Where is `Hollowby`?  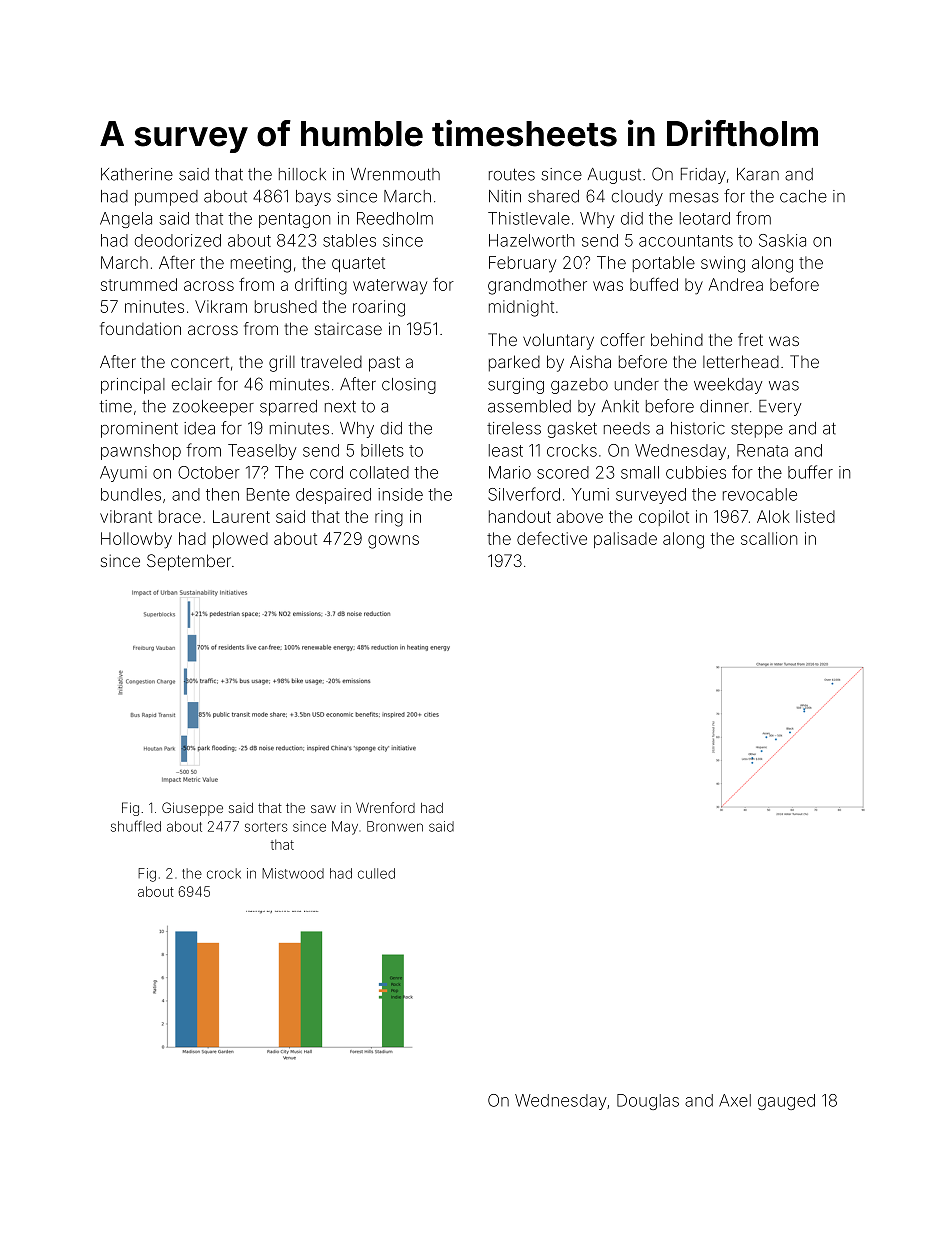
Hollowby is located at coordinates (136, 540).
